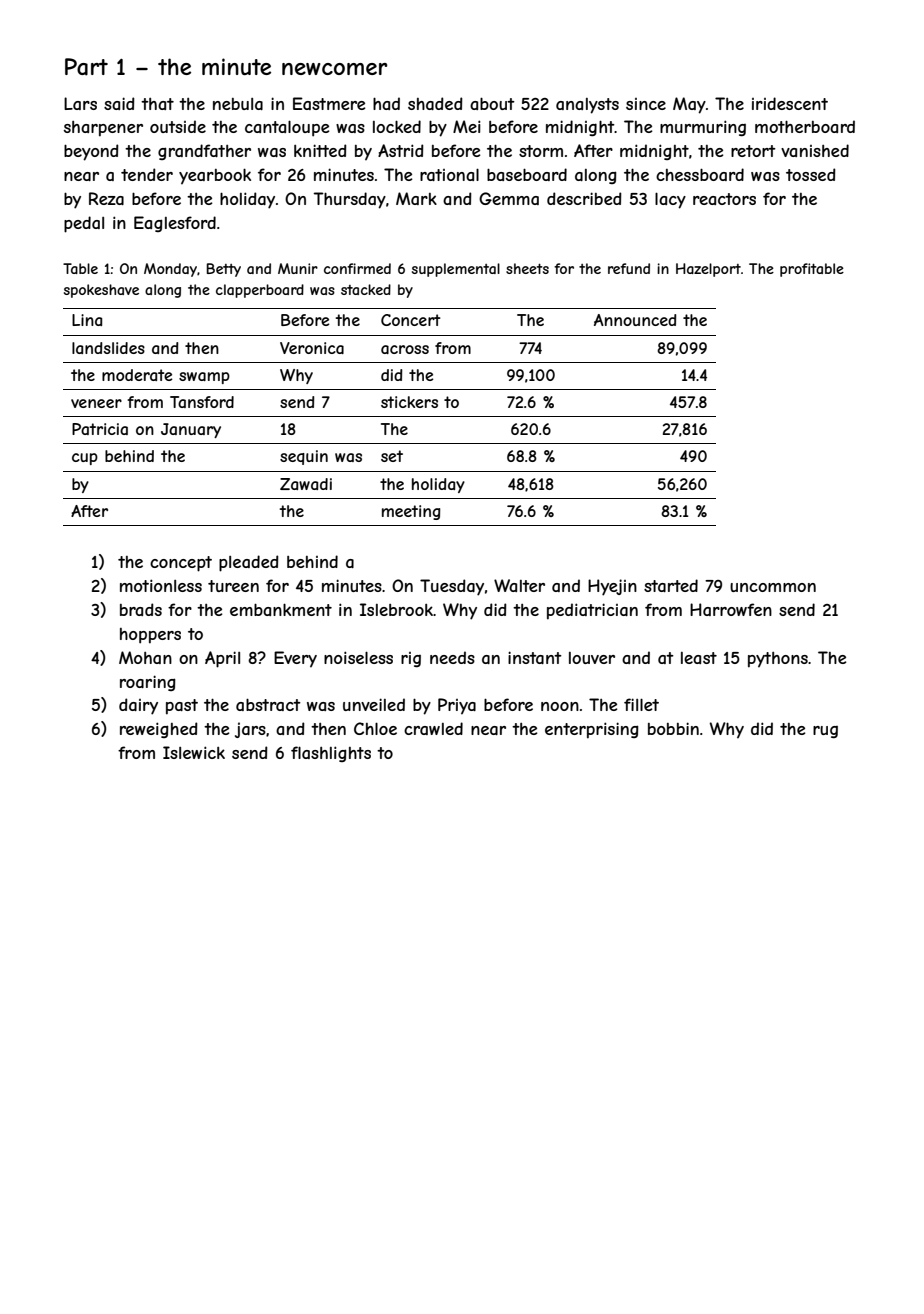 The width and height of the page is (924, 1314). What do you see at coordinates (87, 320) in the page?
I see `Lina` at bounding box center [87, 320].
